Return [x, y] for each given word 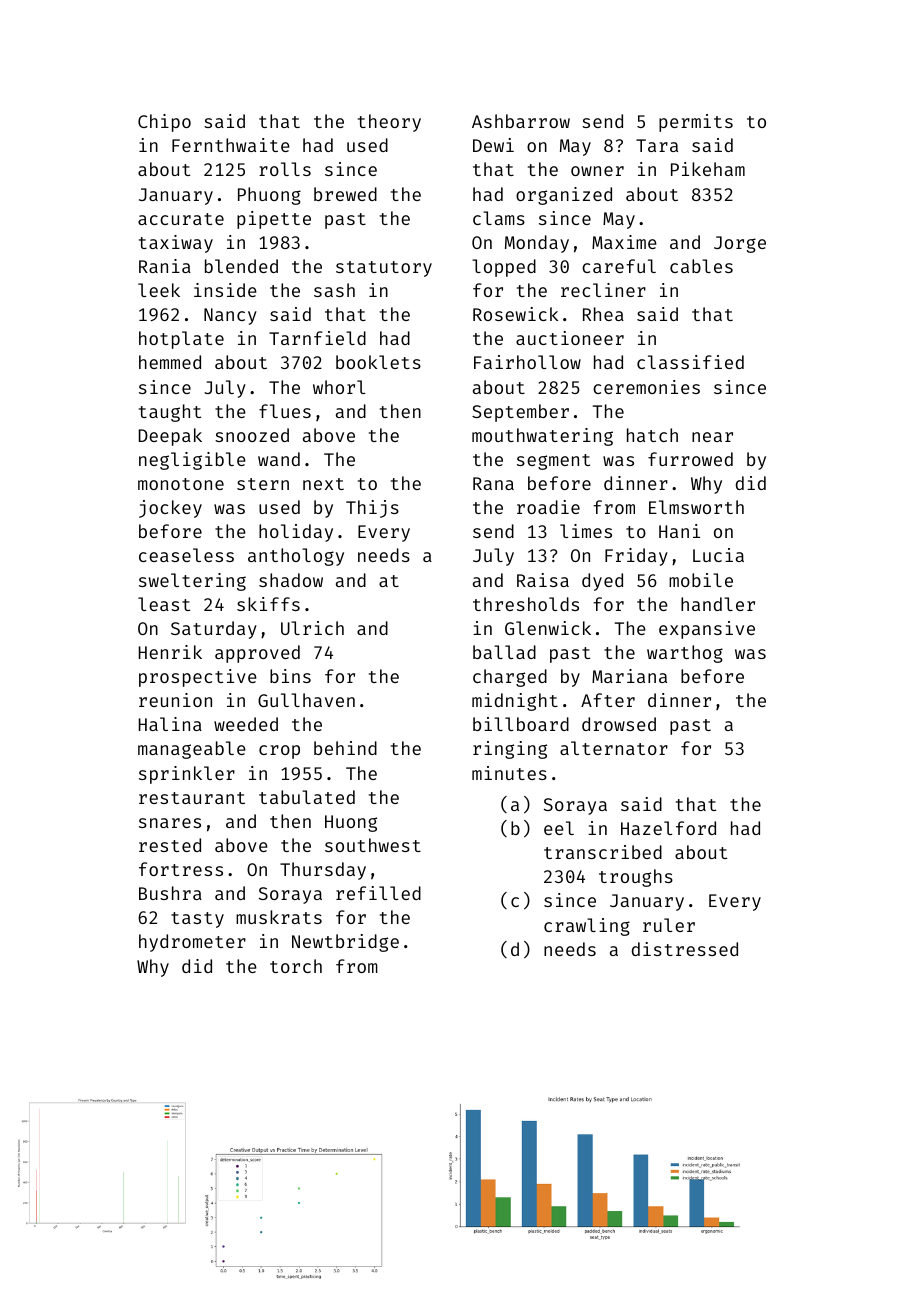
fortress [181, 869]
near [712, 437]
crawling [587, 927]
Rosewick [515, 314]
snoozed [252, 435]
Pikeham [708, 169]
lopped [504, 268]
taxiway [176, 244]
